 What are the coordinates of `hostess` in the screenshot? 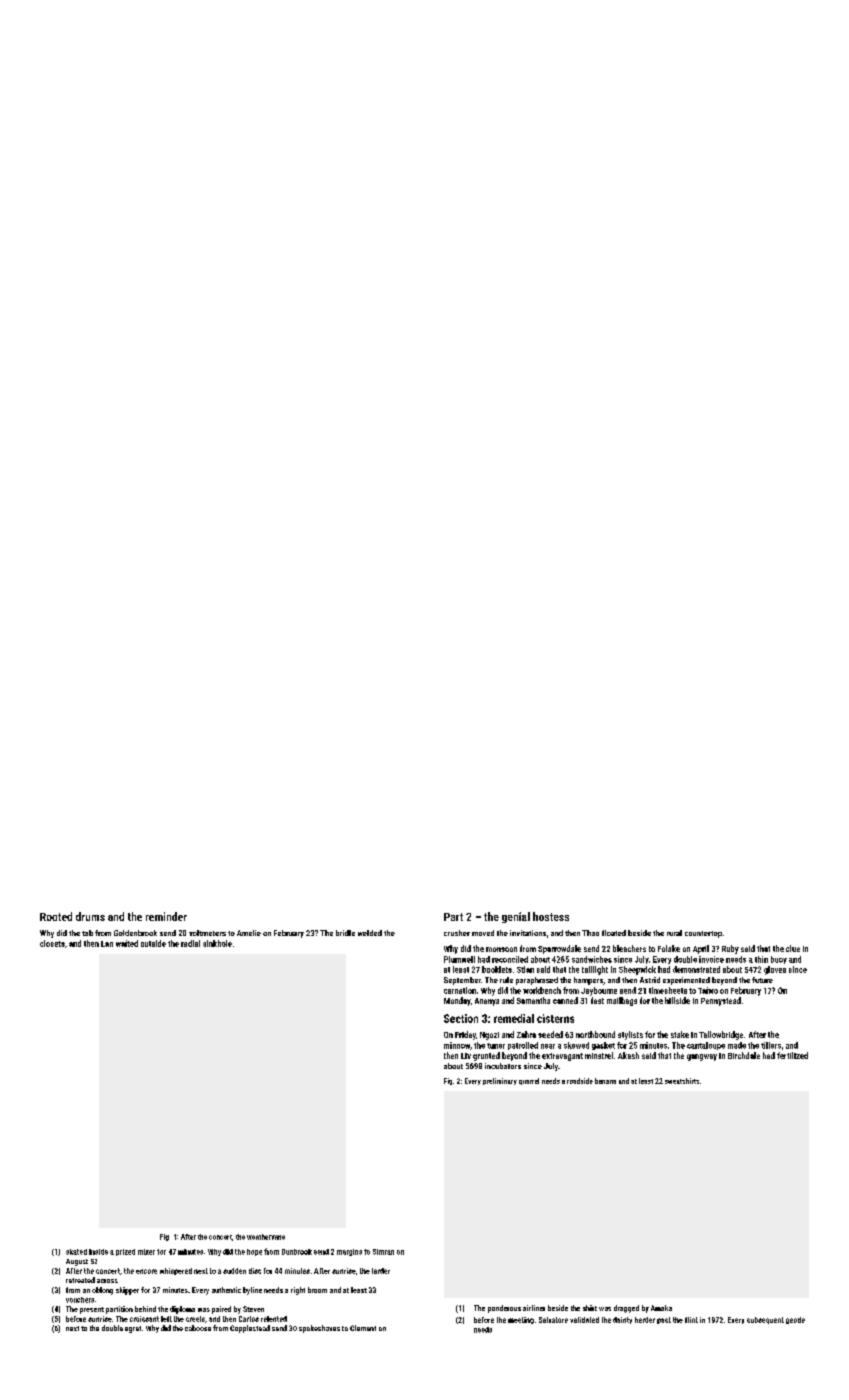 It's located at (551, 916).
